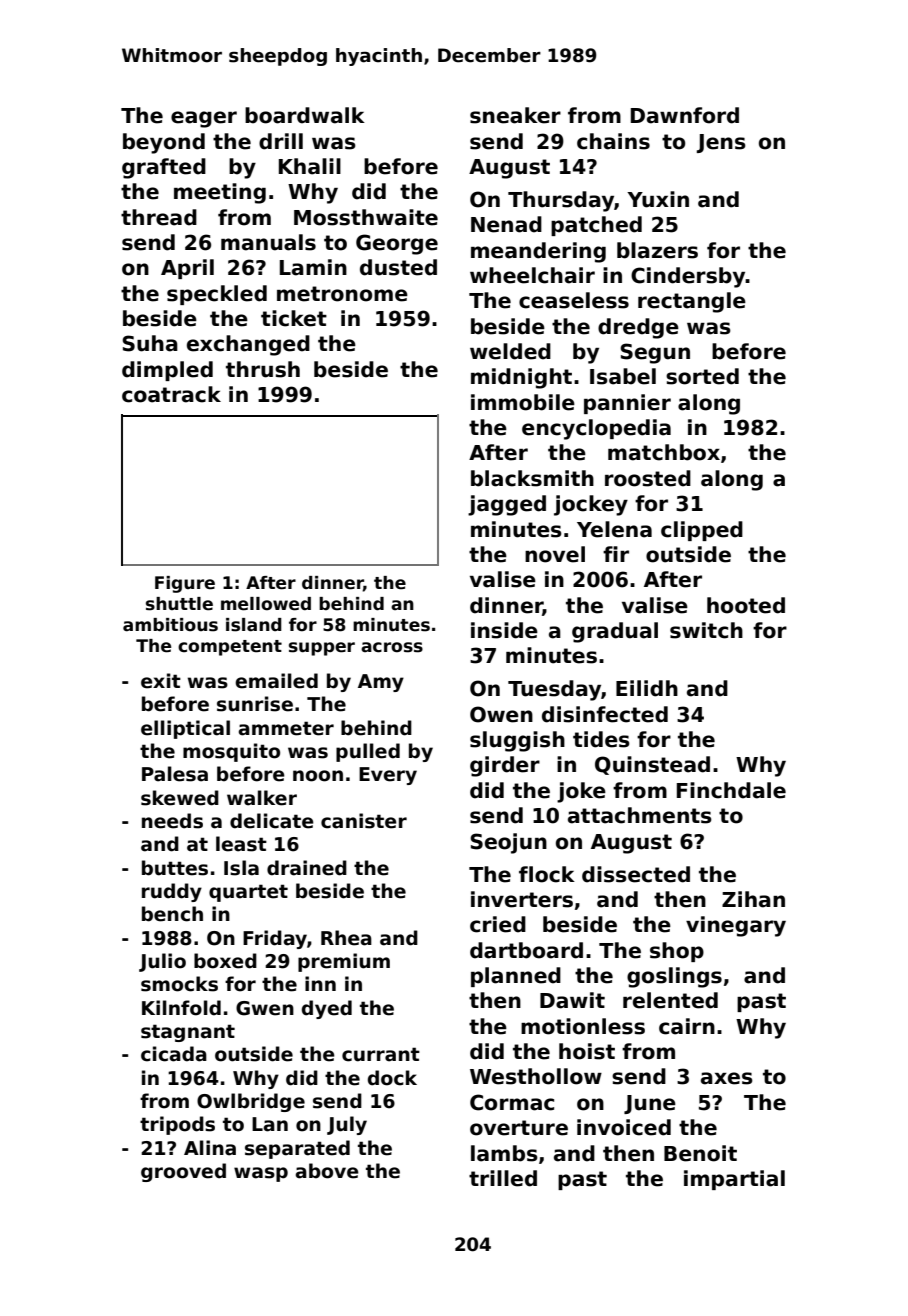 The image size is (908, 1316). Describe the element at coordinates (706, 630) in the image. I see `switch` at that location.
